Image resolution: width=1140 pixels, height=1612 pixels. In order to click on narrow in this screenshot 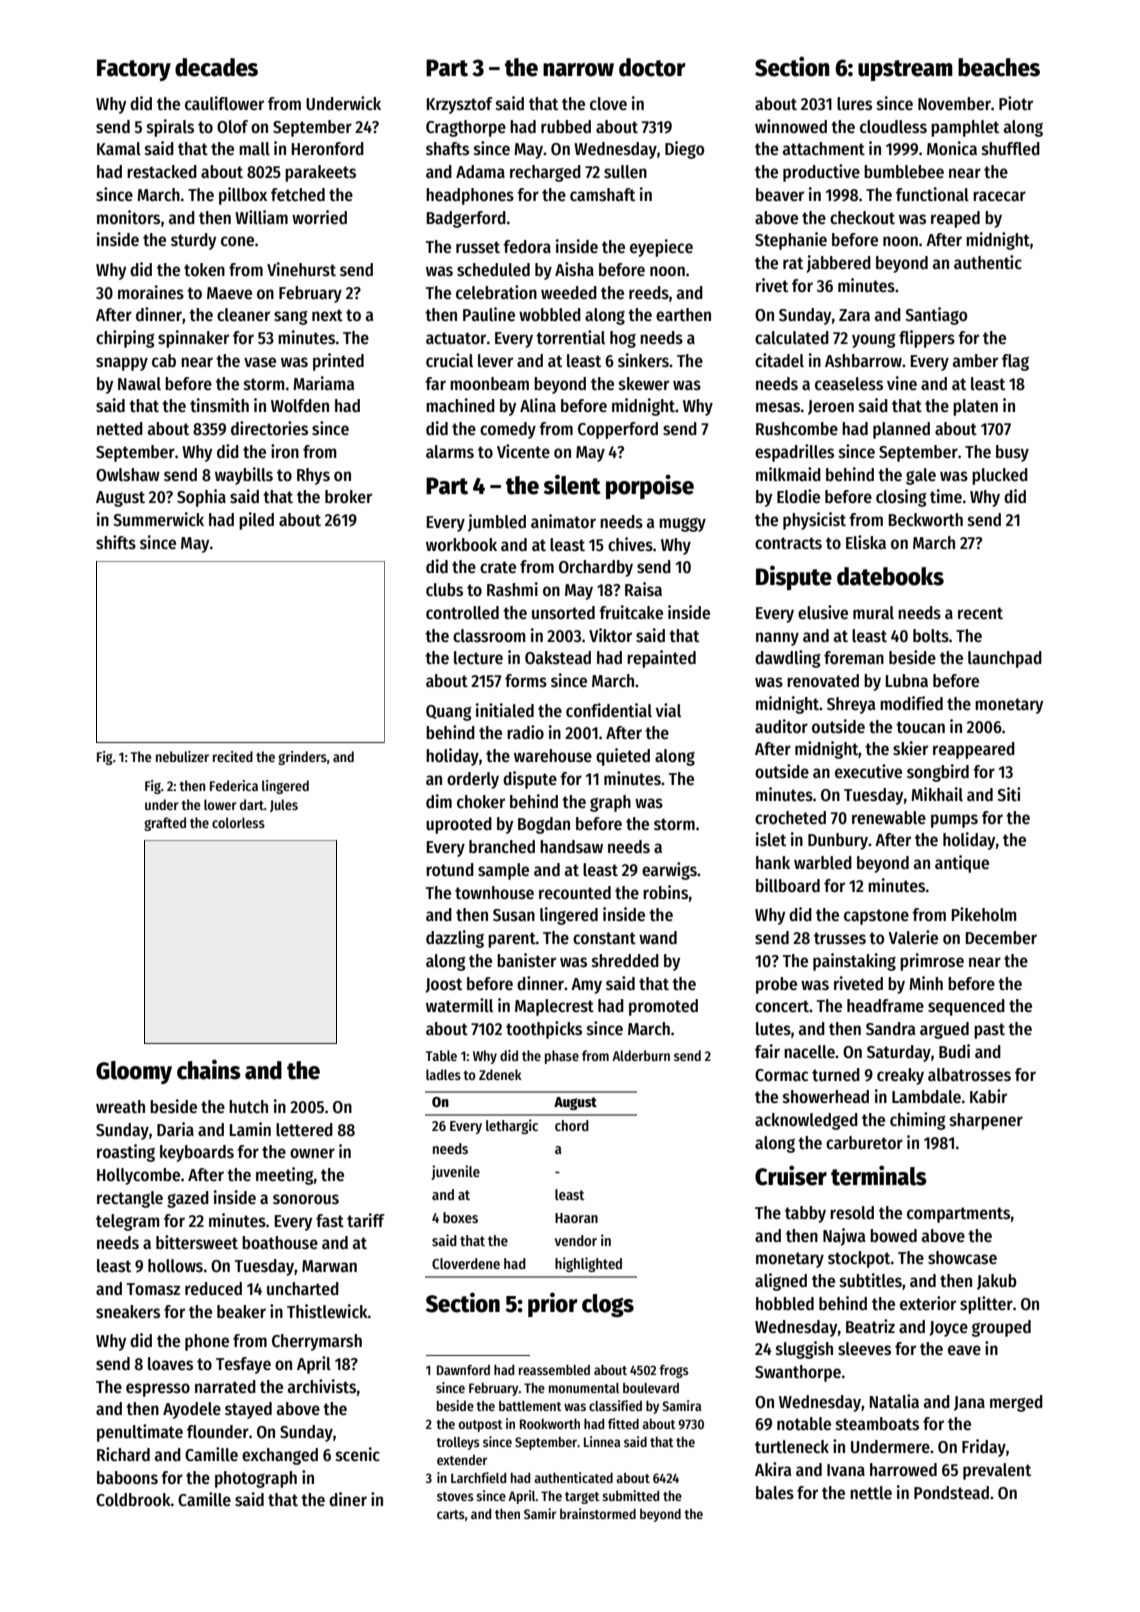, I will do `click(578, 70)`.
